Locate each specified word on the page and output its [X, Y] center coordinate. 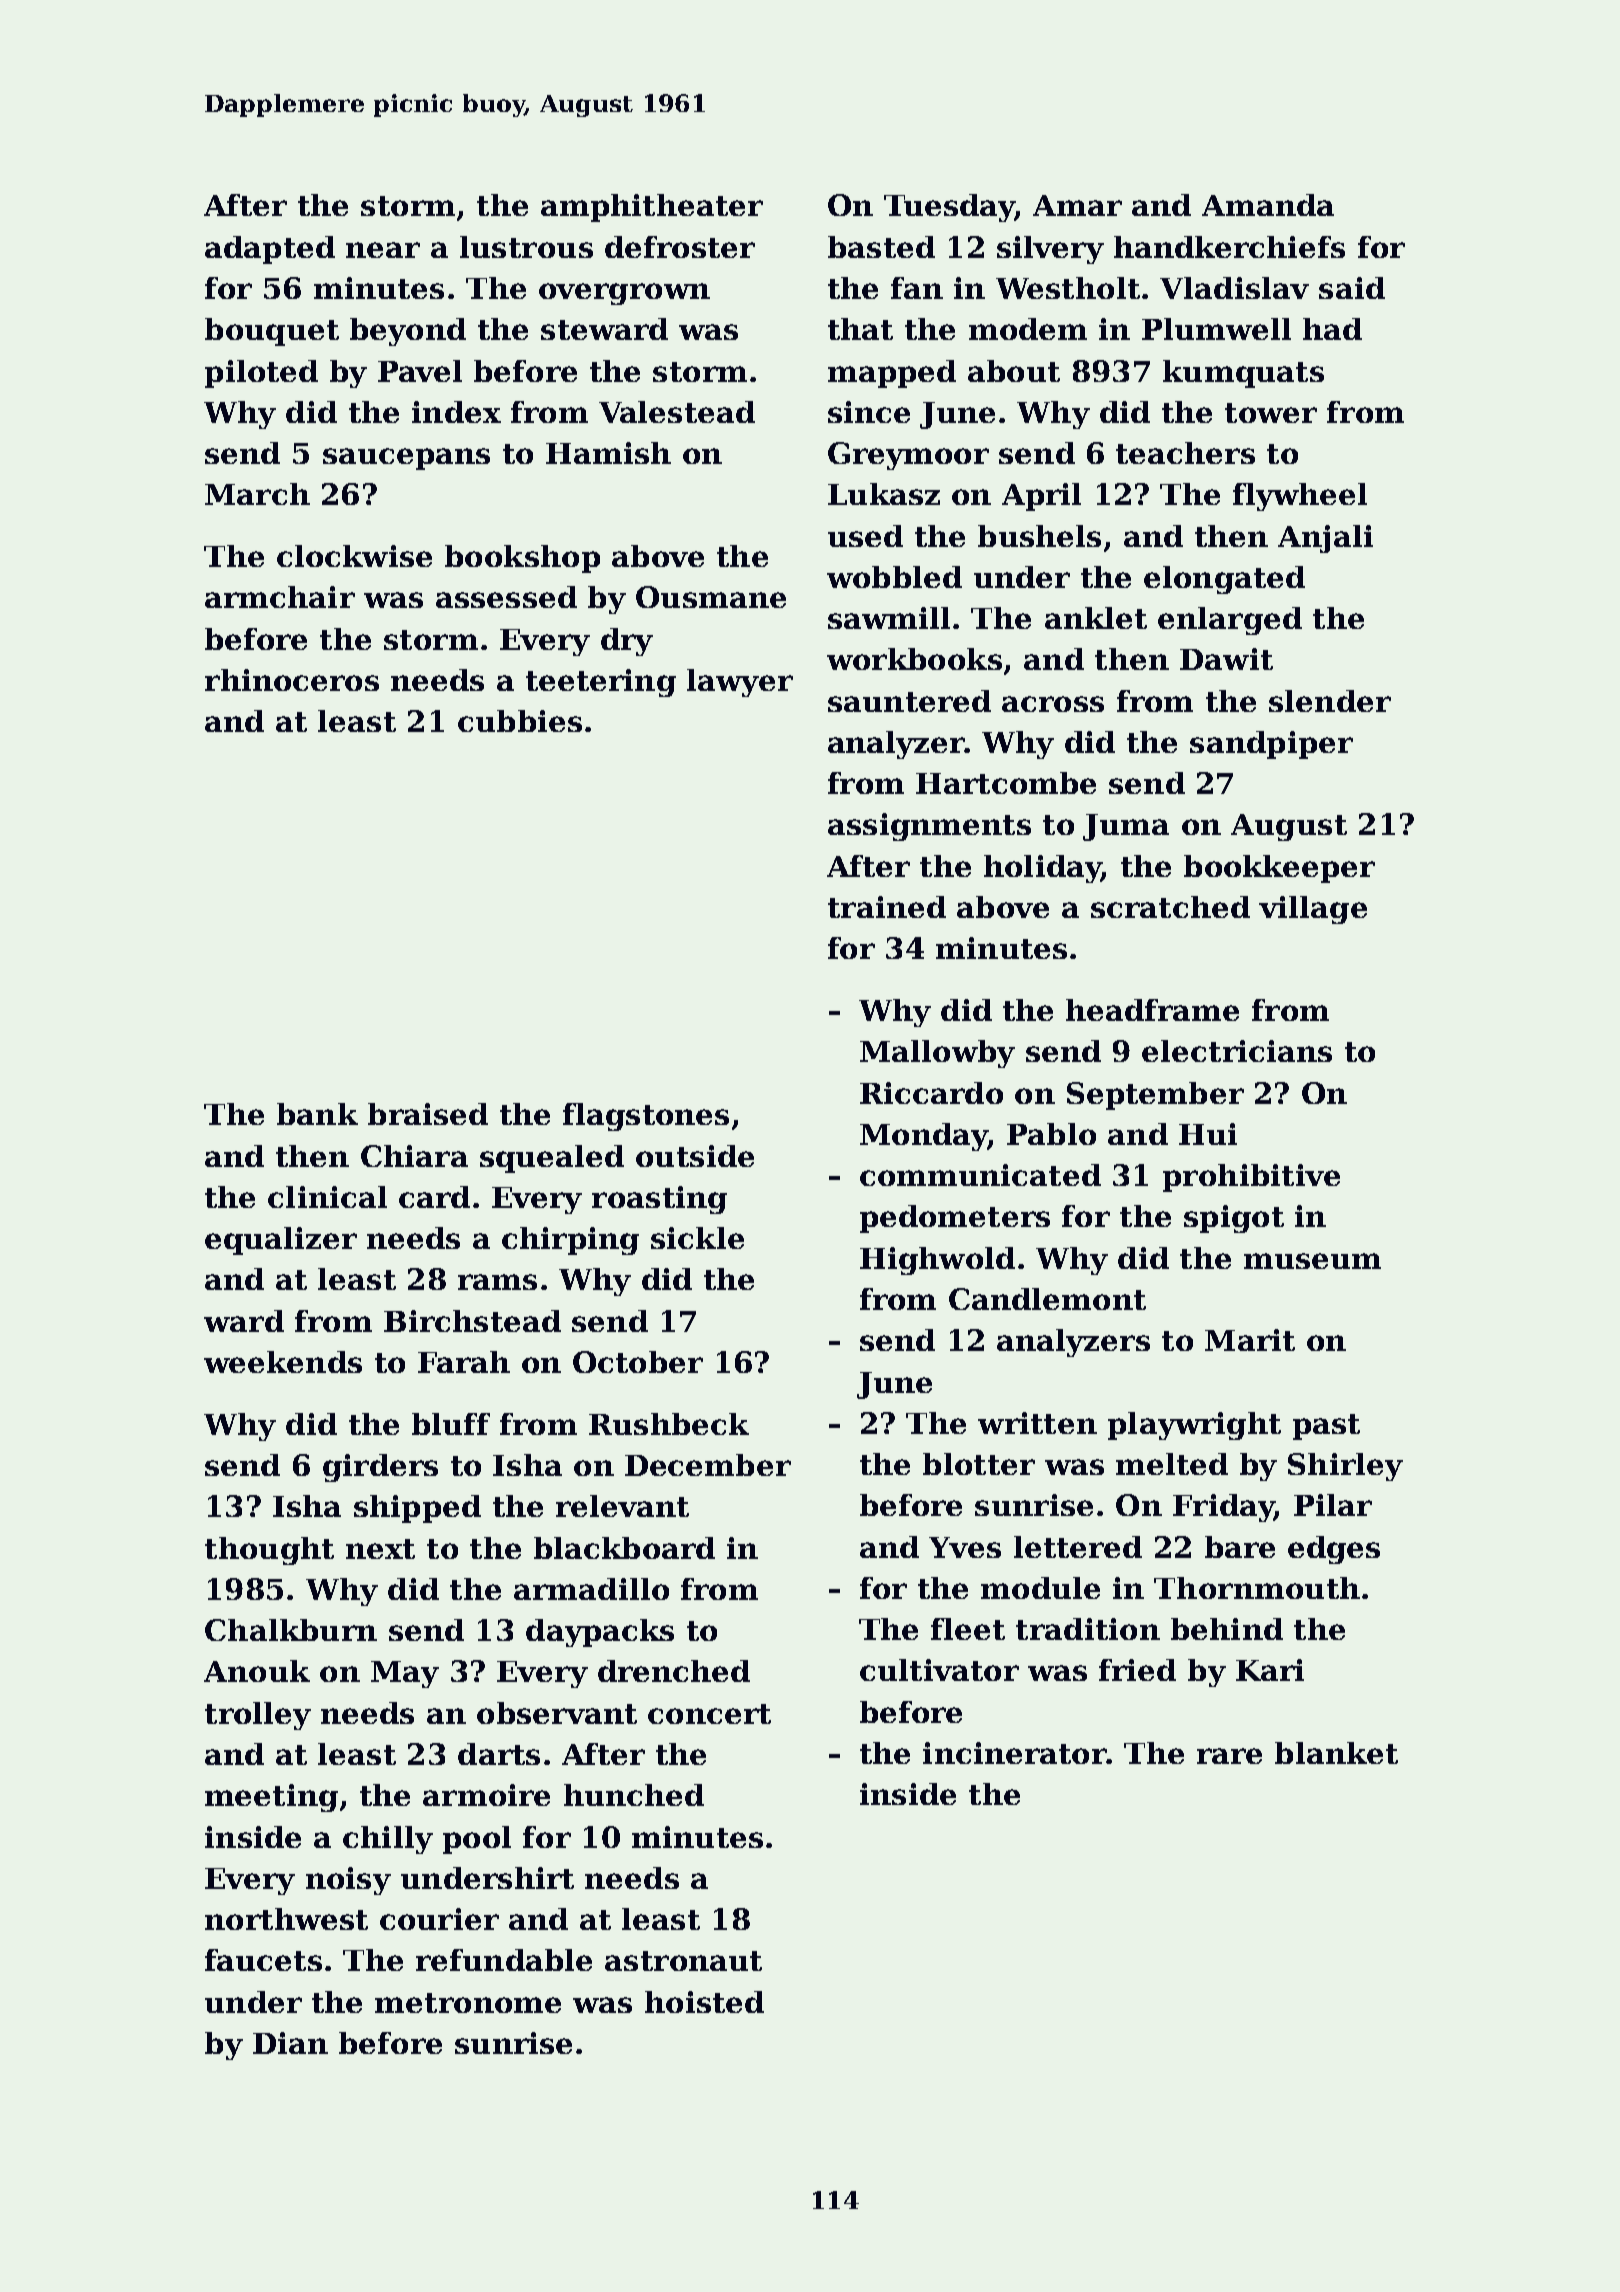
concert [709, 1714]
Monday [924, 1137]
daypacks [600, 1633]
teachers [1185, 453]
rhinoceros [292, 680]
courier [439, 1919]
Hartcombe [1006, 783]
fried [1137, 1670]
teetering [601, 683]
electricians [1237, 1051]
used [865, 536]
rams [497, 1282]
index [456, 412]
